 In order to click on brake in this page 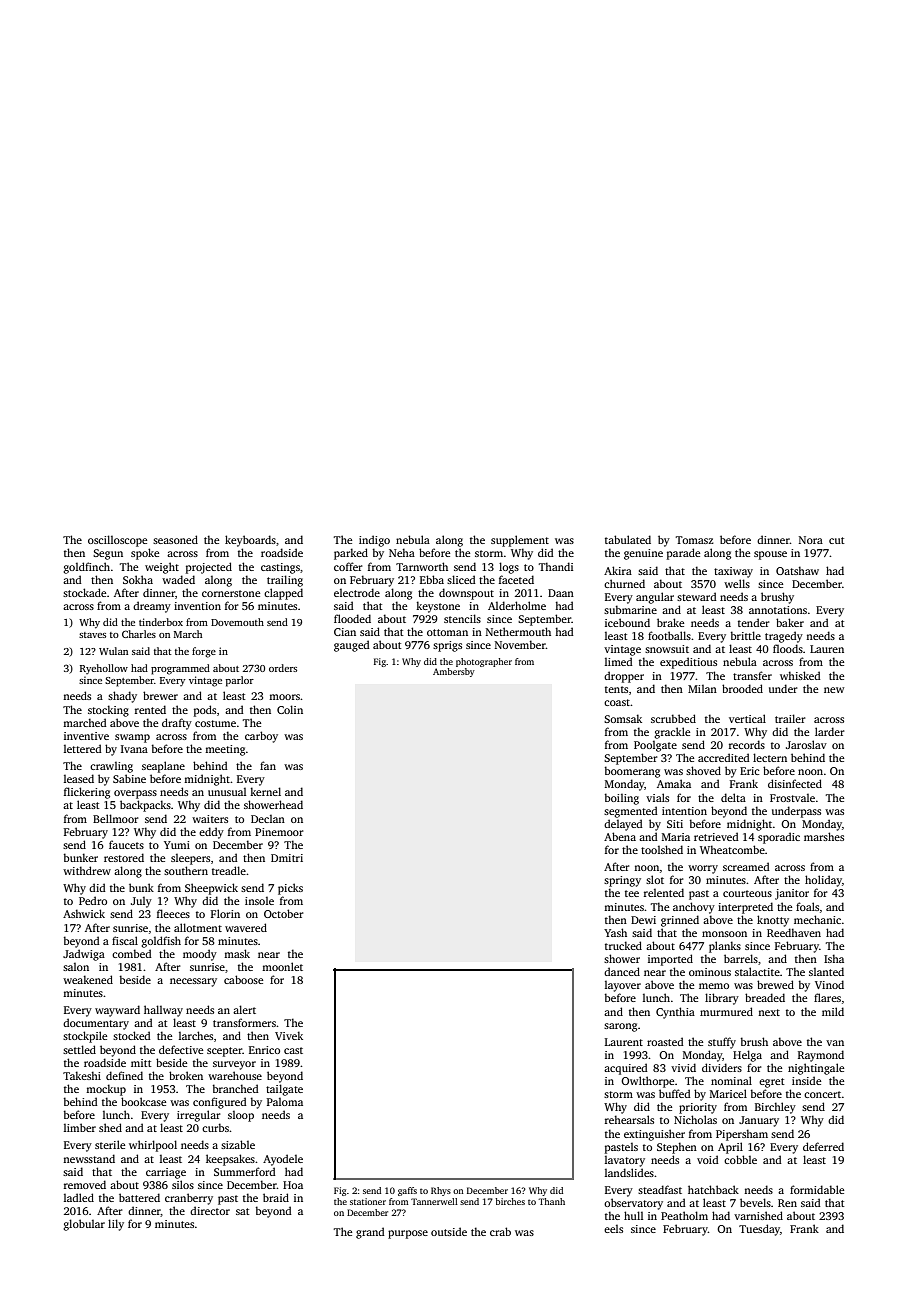, I will do `click(670, 622)`.
